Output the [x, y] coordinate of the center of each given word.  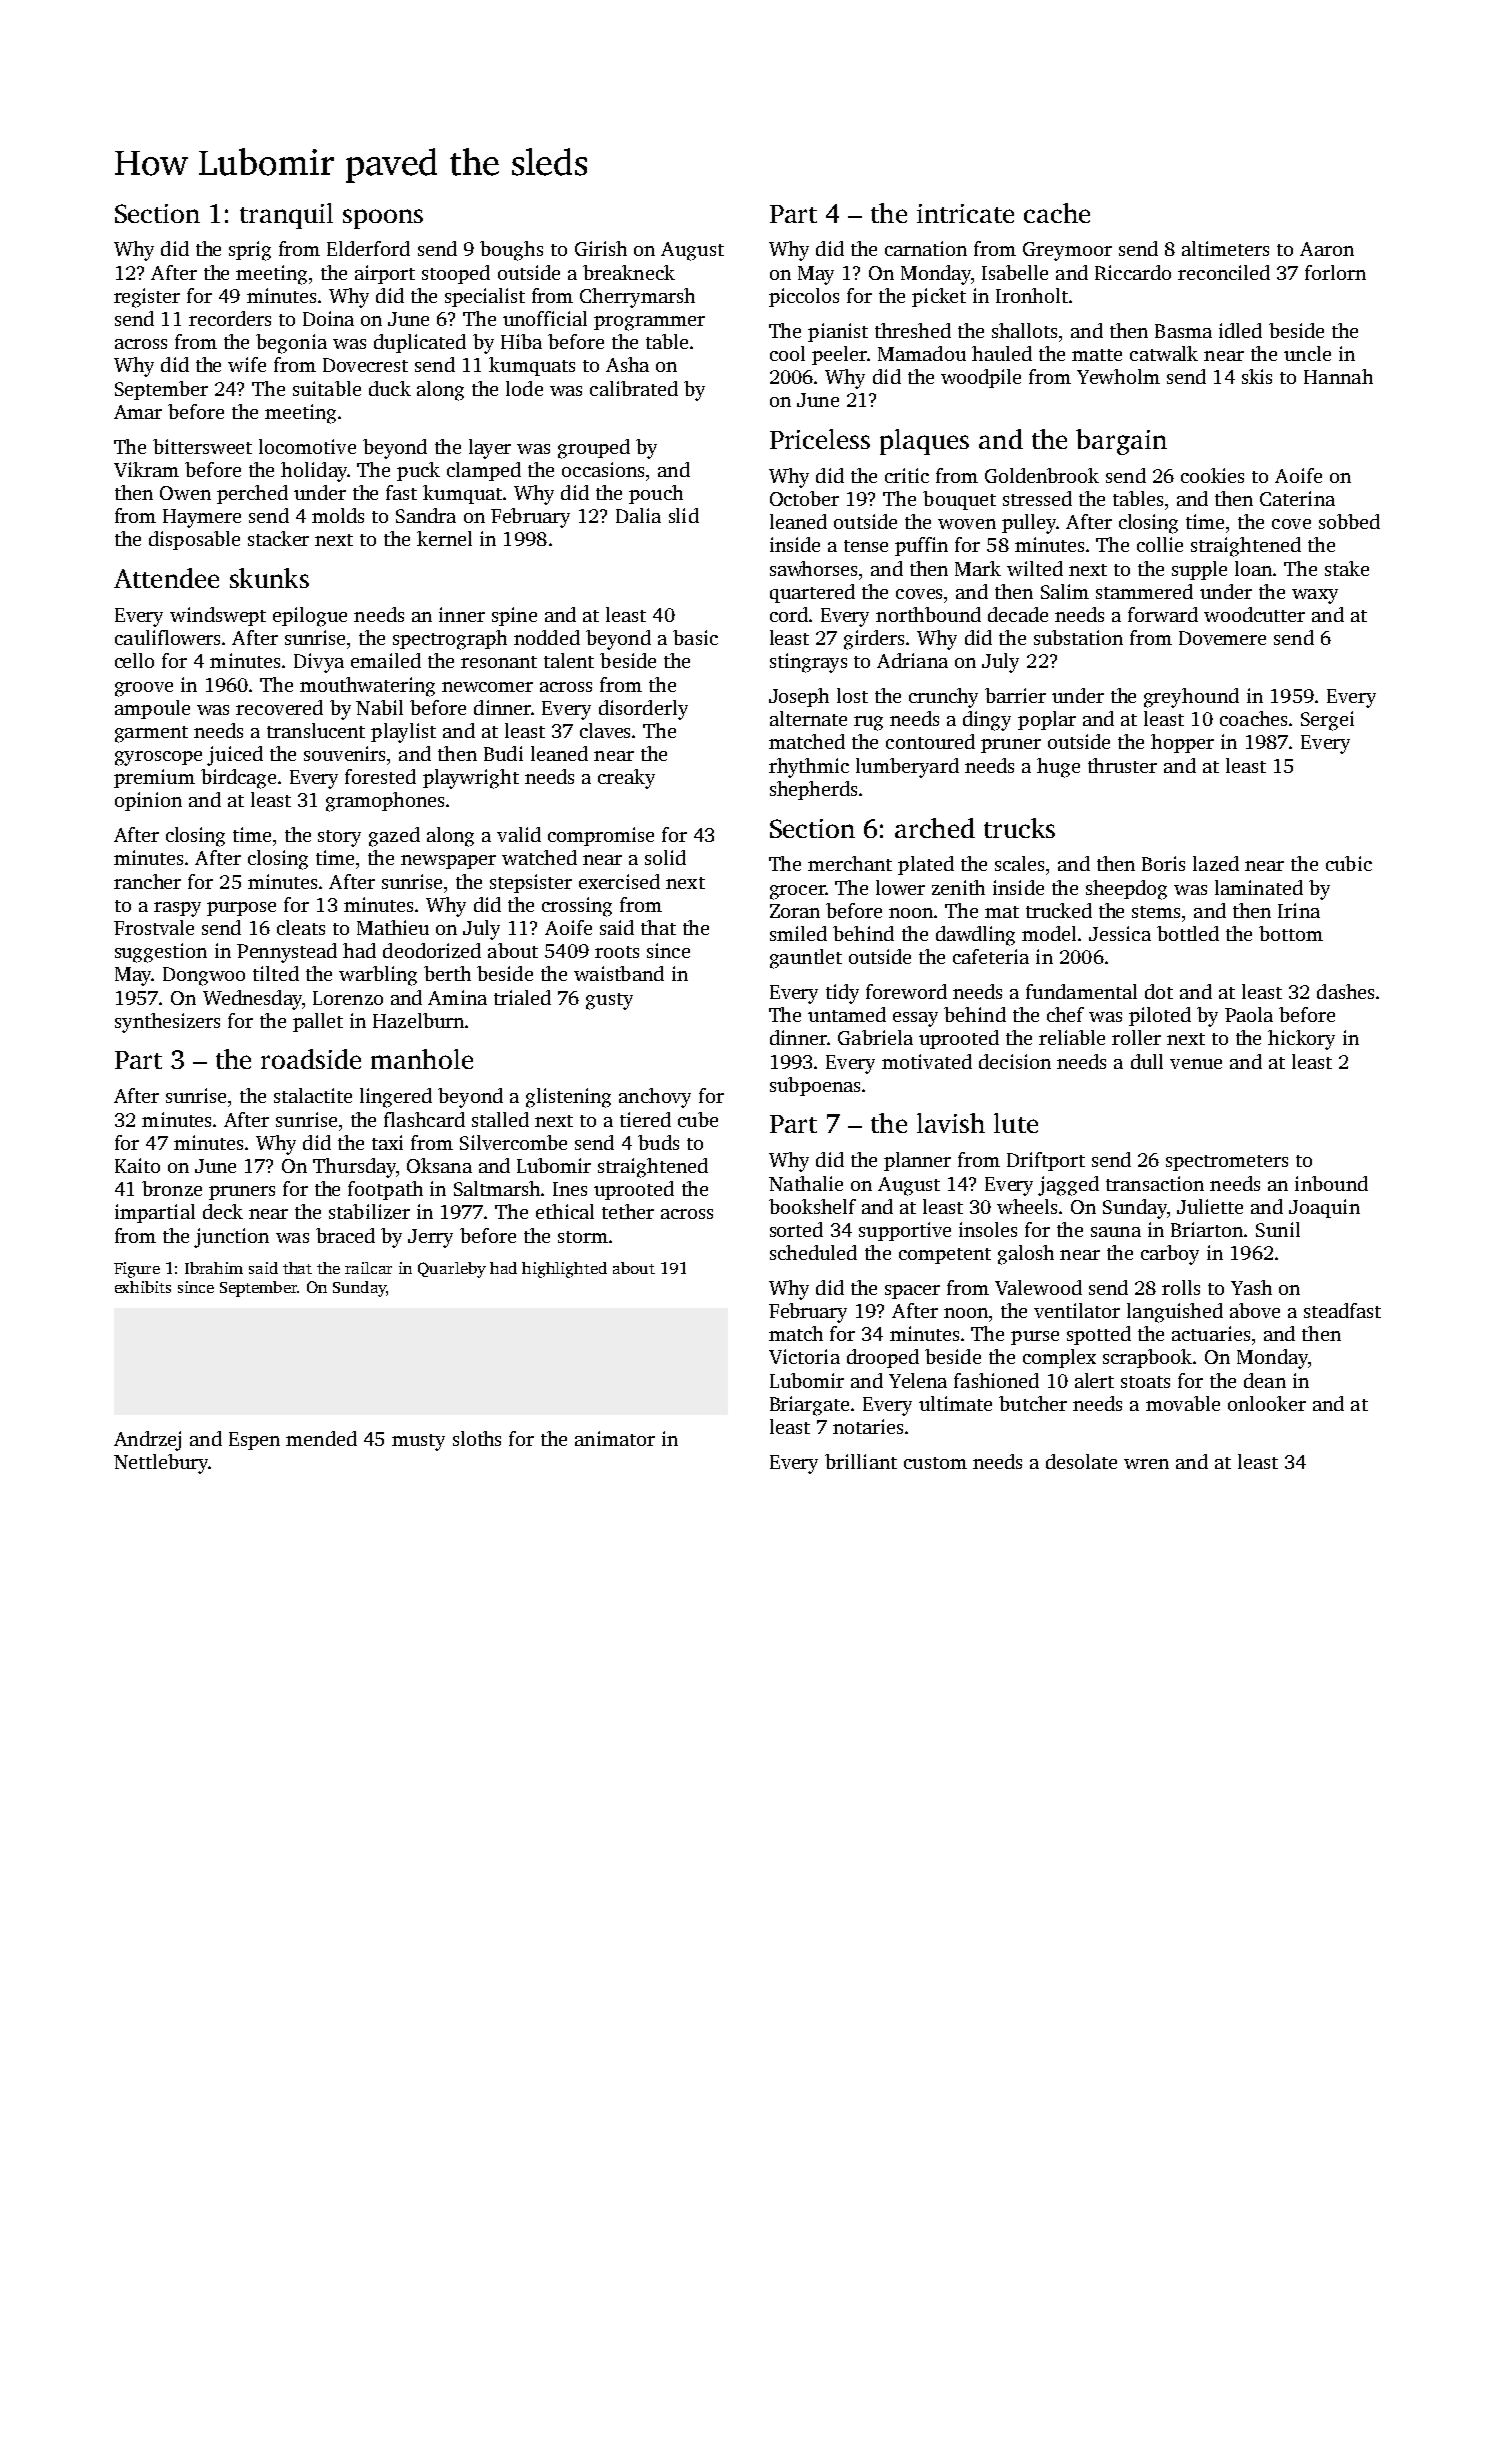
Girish [601, 248]
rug [868, 723]
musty [418, 1442]
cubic [1349, 863]
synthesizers [167, 1023]
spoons [383, 219]
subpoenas [815, 1086]
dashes [1345, 991]
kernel [444, 538]
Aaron [1327, 249]
